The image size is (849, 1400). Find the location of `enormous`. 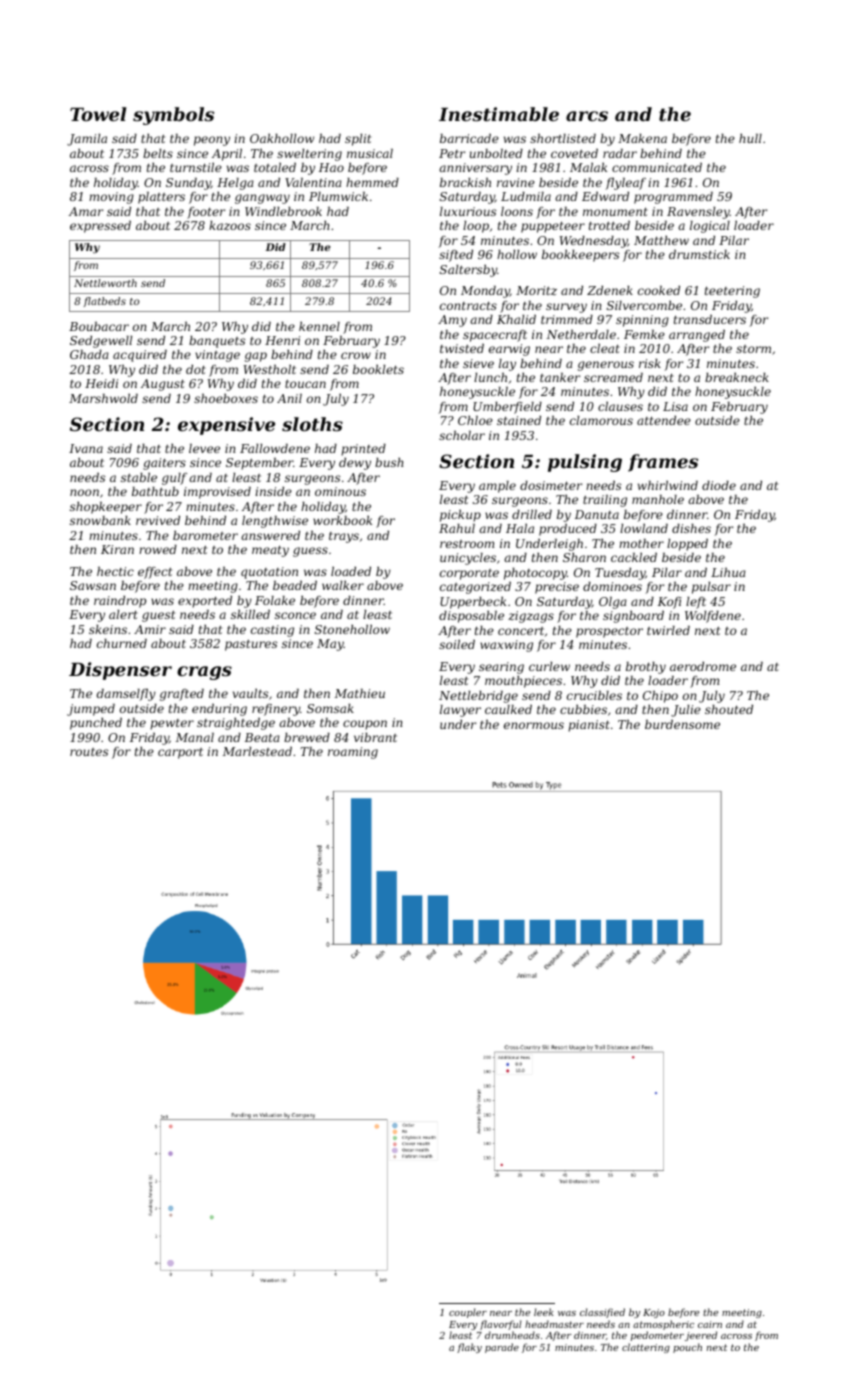

enormous is located at coordinates (534, 725).
